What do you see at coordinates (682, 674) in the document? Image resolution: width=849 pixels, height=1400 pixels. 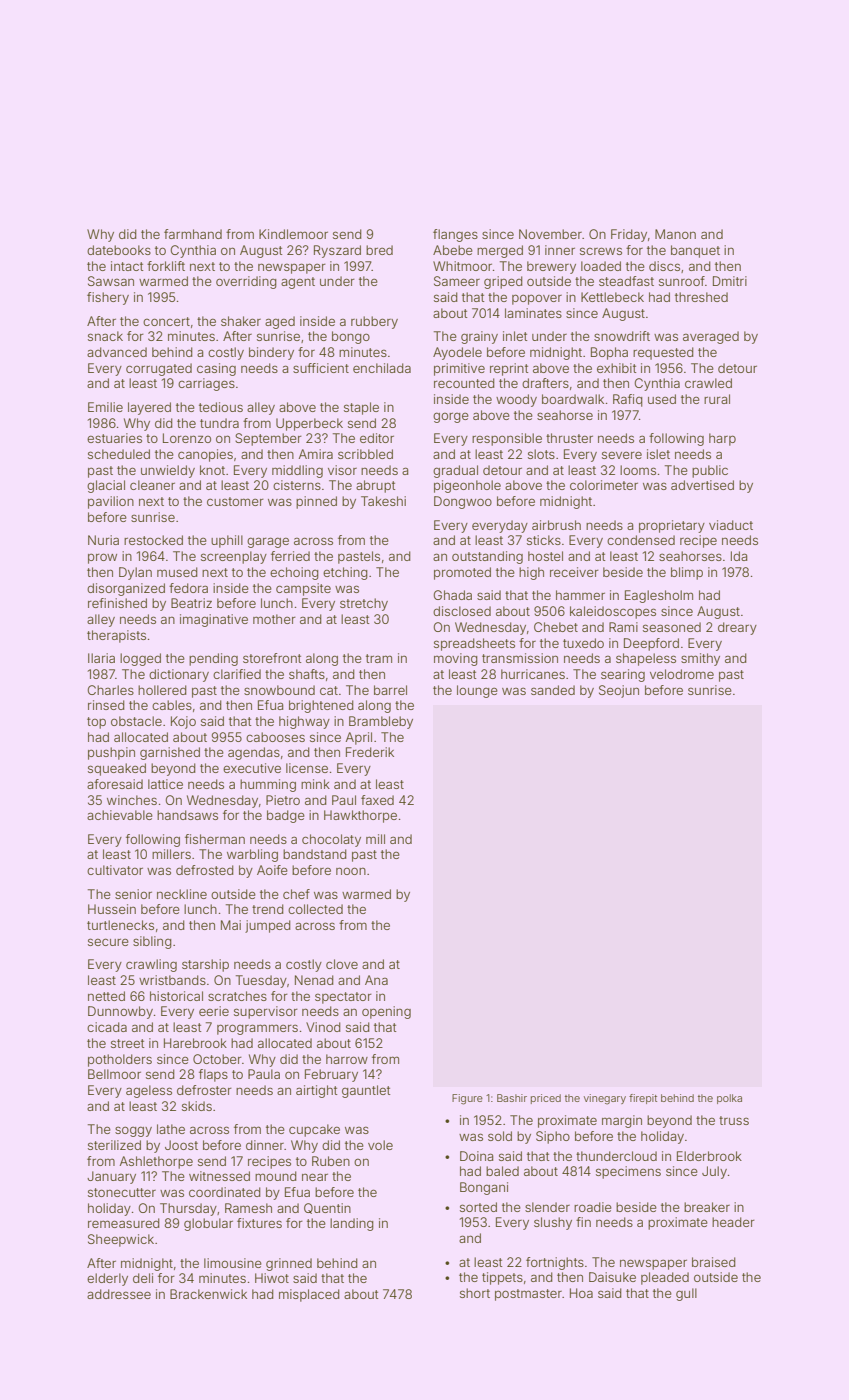 I see `velodrome` at bounding box center [682, 674].
